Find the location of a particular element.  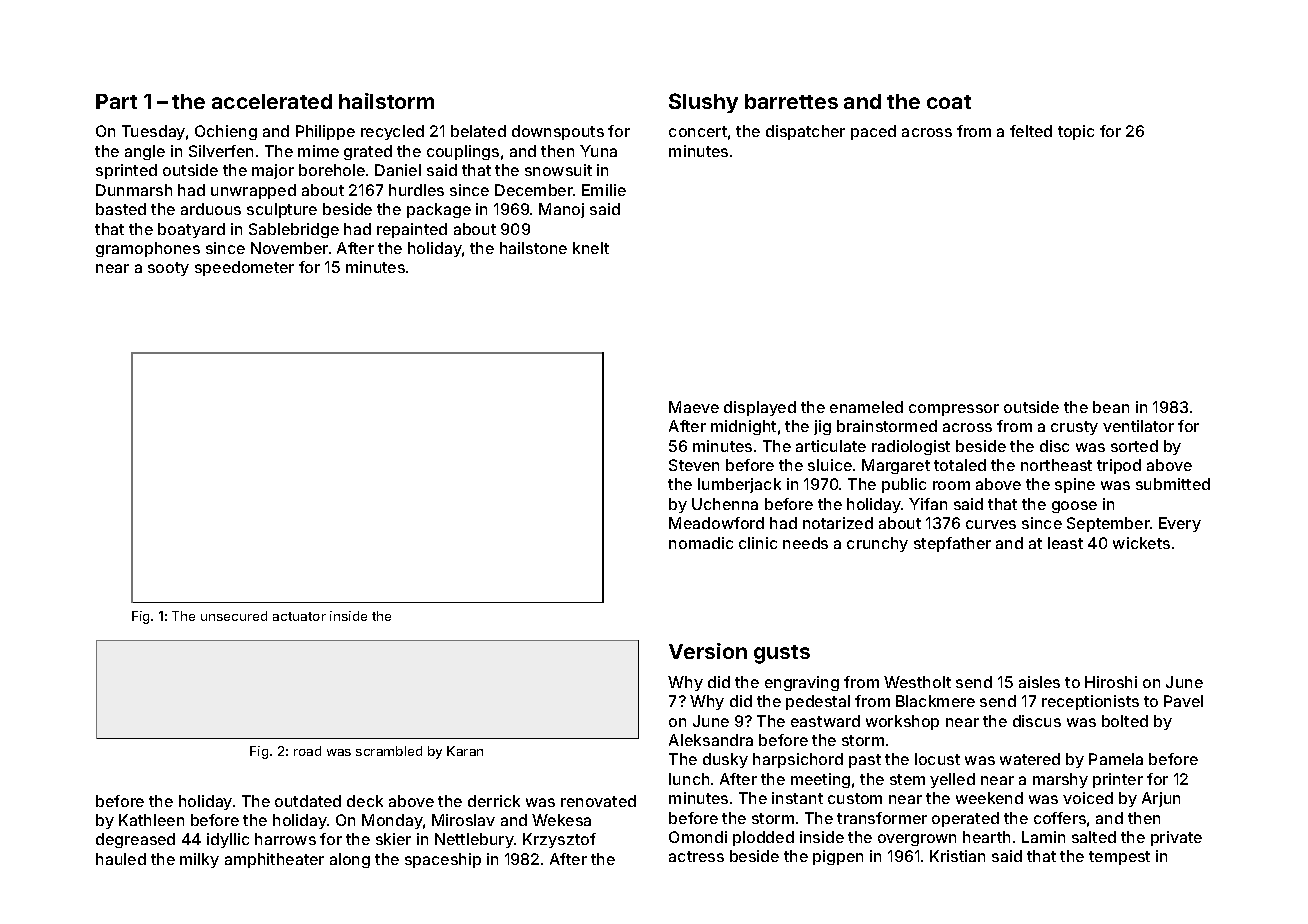

Pavel is located at coordinates (1183, 701).
